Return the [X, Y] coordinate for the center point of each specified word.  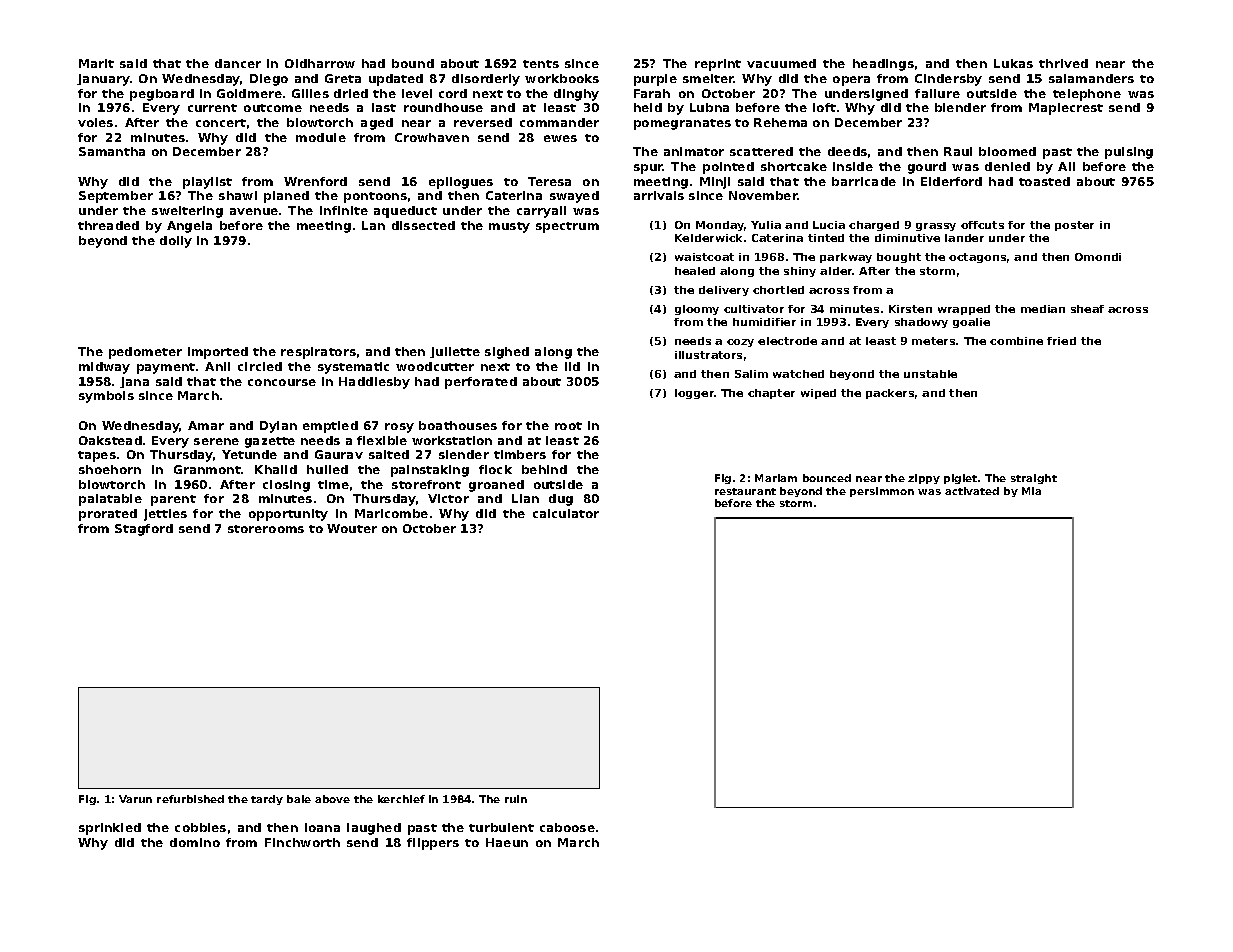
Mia [1031, 491]
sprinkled [110, 829]
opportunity [288, 515]
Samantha [112, 151]
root [568, 426]
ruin [516, 799]
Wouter [352, 528]
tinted [826, 238]
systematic [353, 368]
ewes [560, 138]
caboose [567, 827]
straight [1034, 479]
